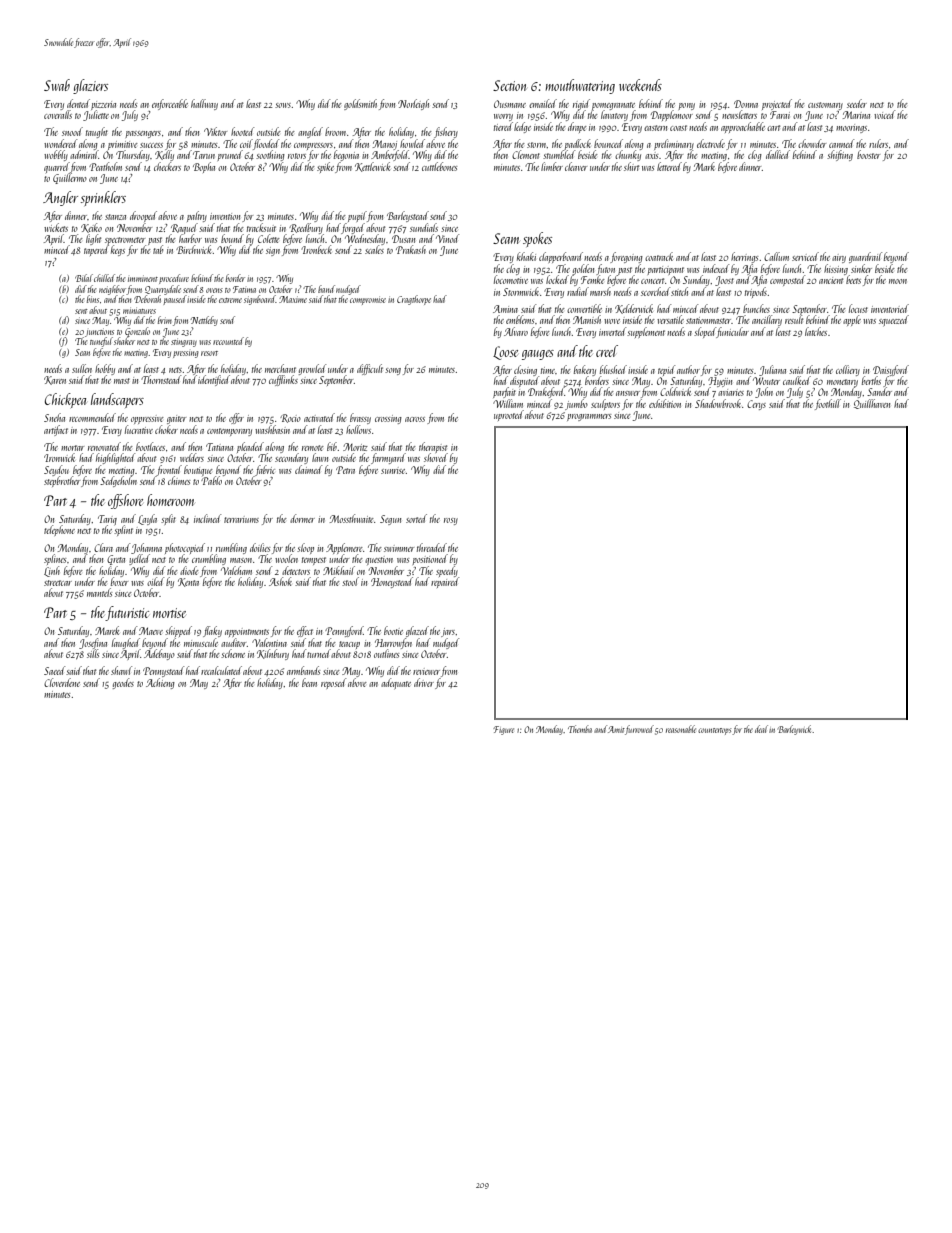 The image size is (952, 1233). Describe the element at coordinates (197, 216) in the screenshot. I see `paltry` at that location.
